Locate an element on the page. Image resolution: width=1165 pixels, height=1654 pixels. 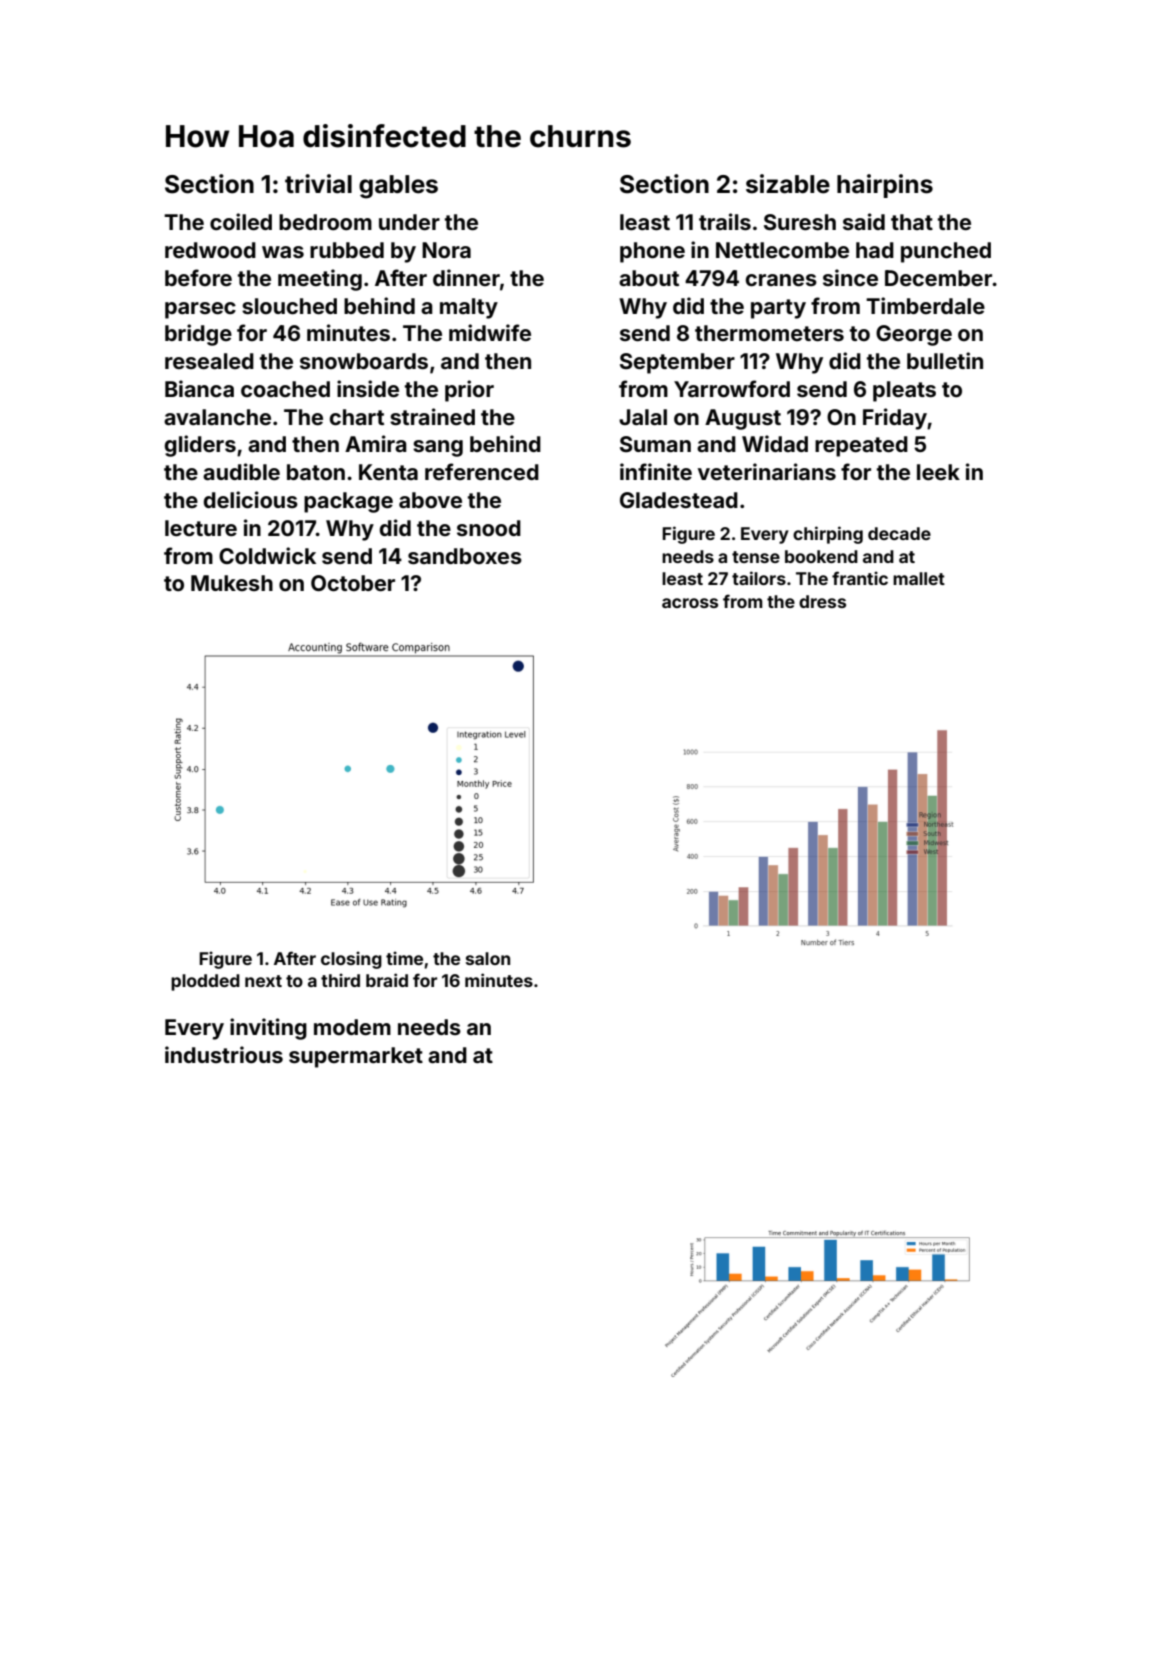
decade is located at coordinates (899, 533).
